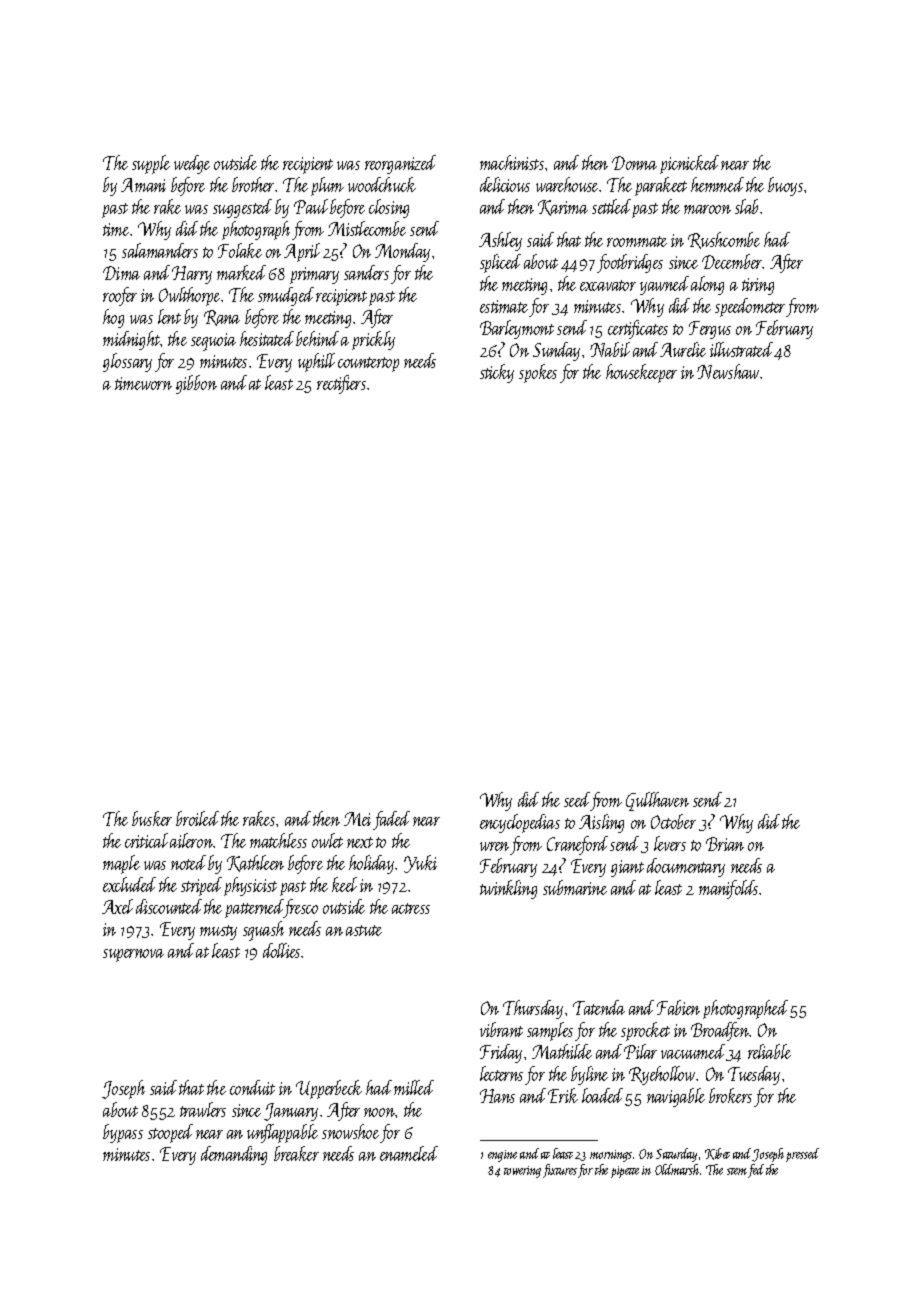 The height and width of the screenshot is (1311, 924). What do you see at coordinates (197, 818) in the screenshot?
I see `broiled` at bounding box center [197, 818].
